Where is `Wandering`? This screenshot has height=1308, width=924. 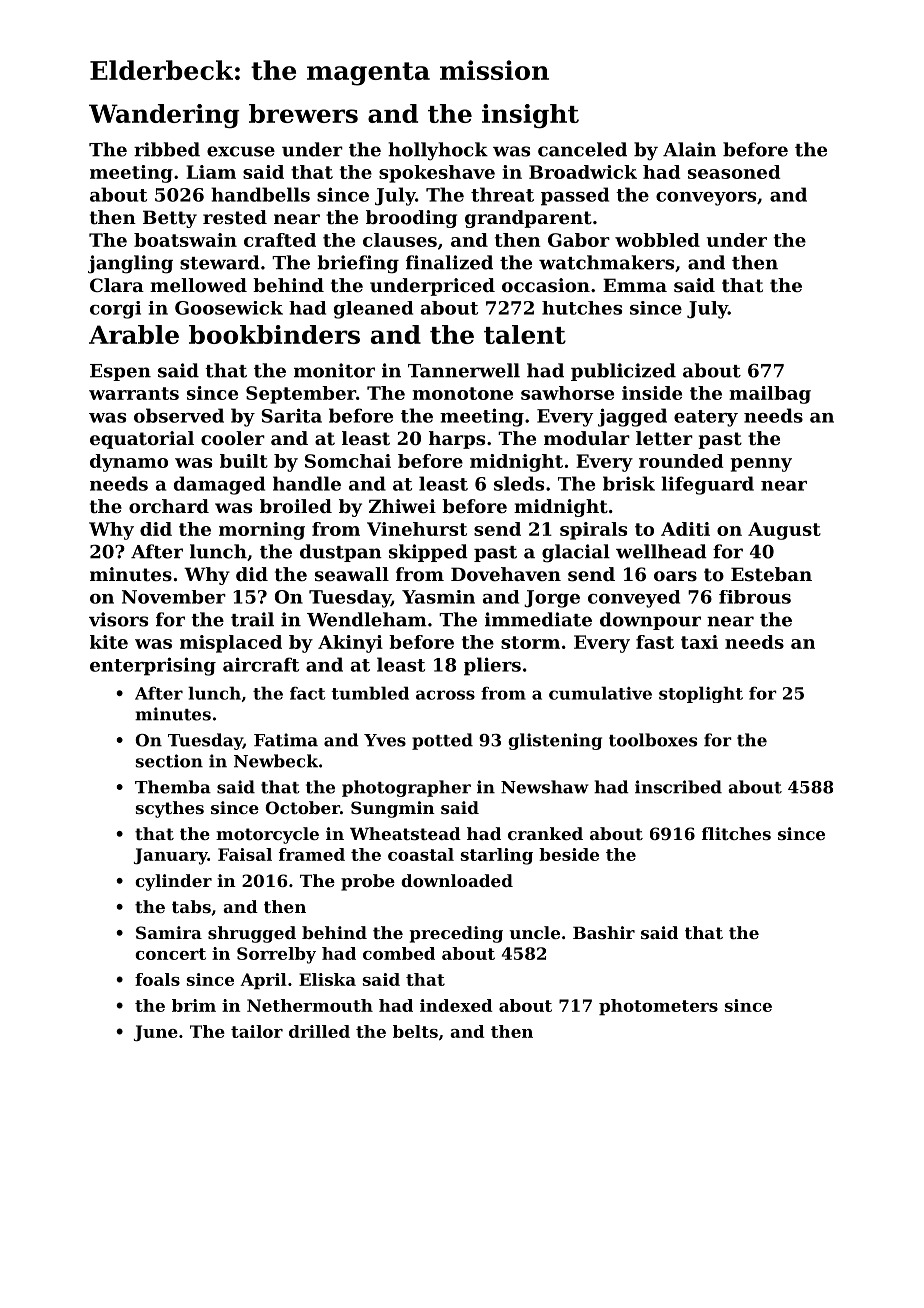 Wandering is located at coordinates (164, 116).
